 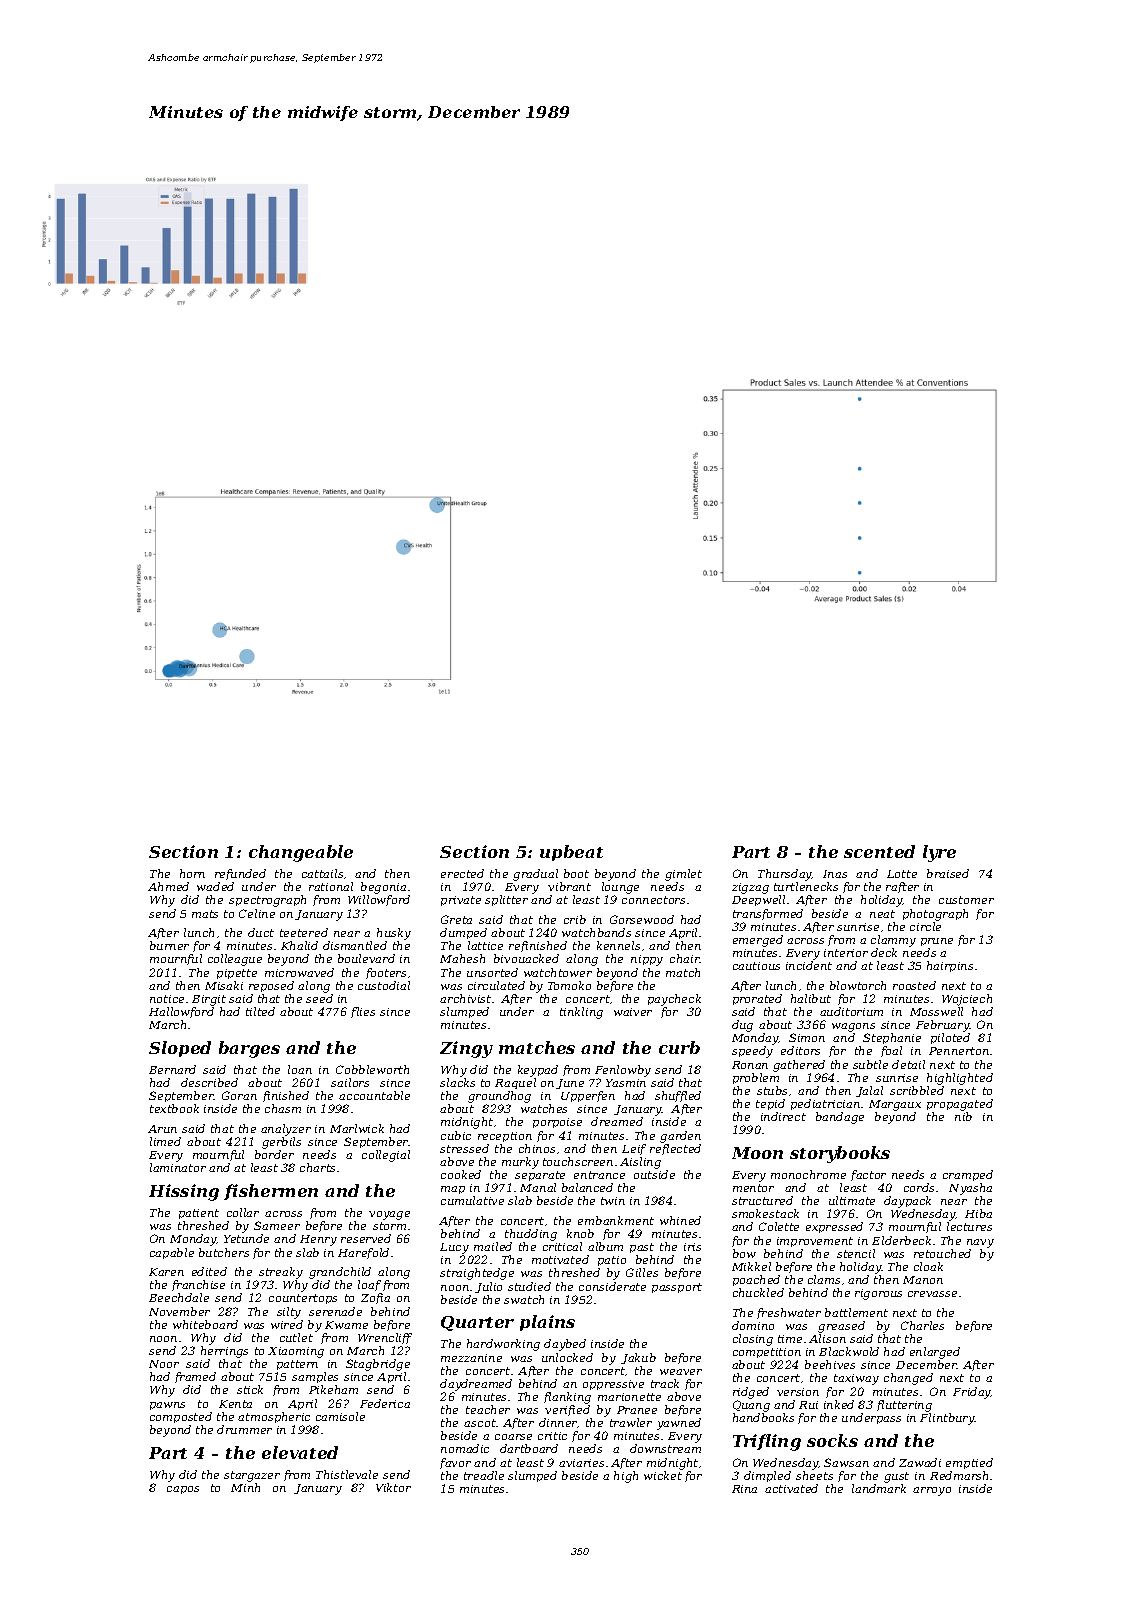 What do you see at coordinates (224, 985) in the document?
I see `Misaki` at bounding box center [224, 985].
